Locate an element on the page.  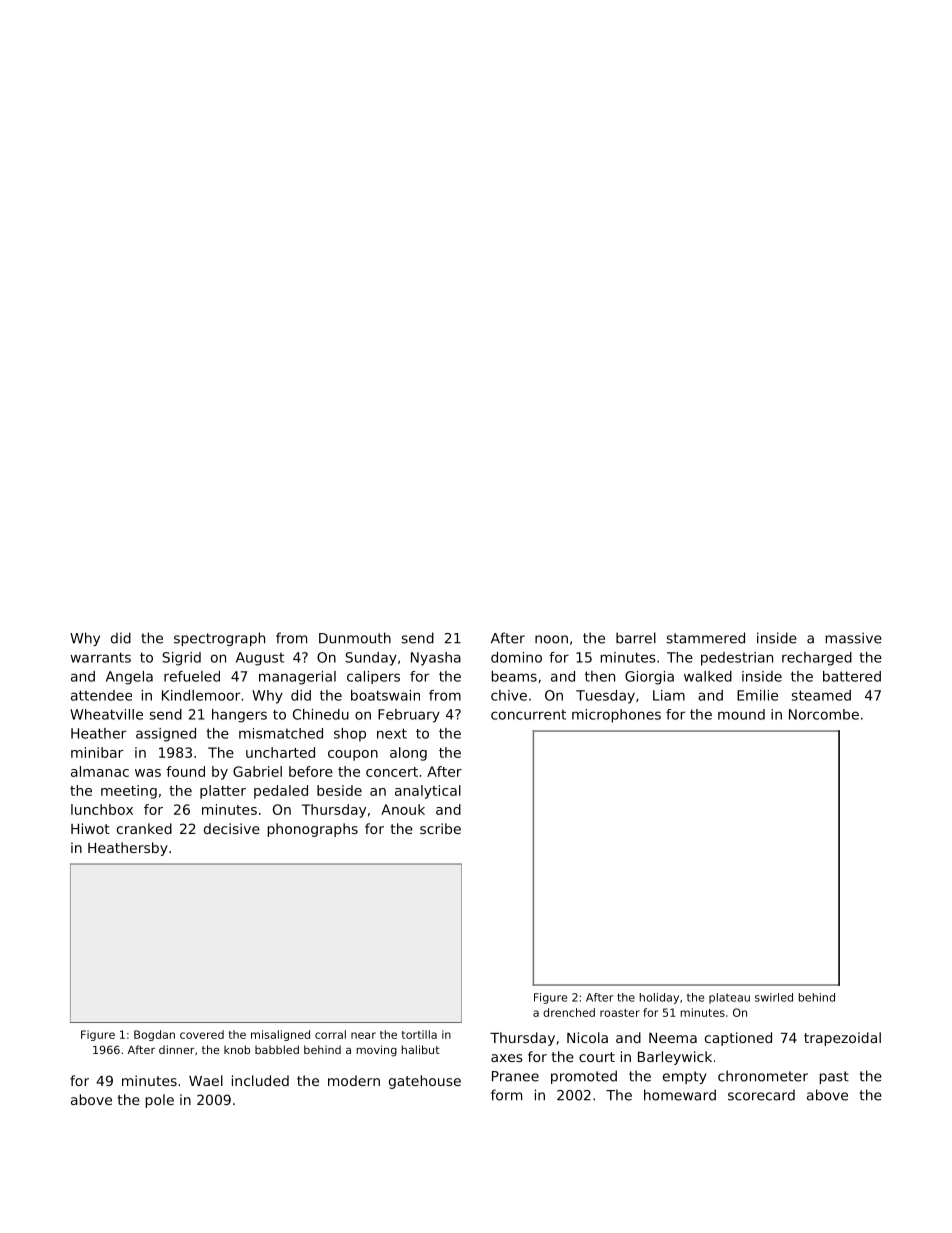
covered is located at coordinates (202, 1034).
